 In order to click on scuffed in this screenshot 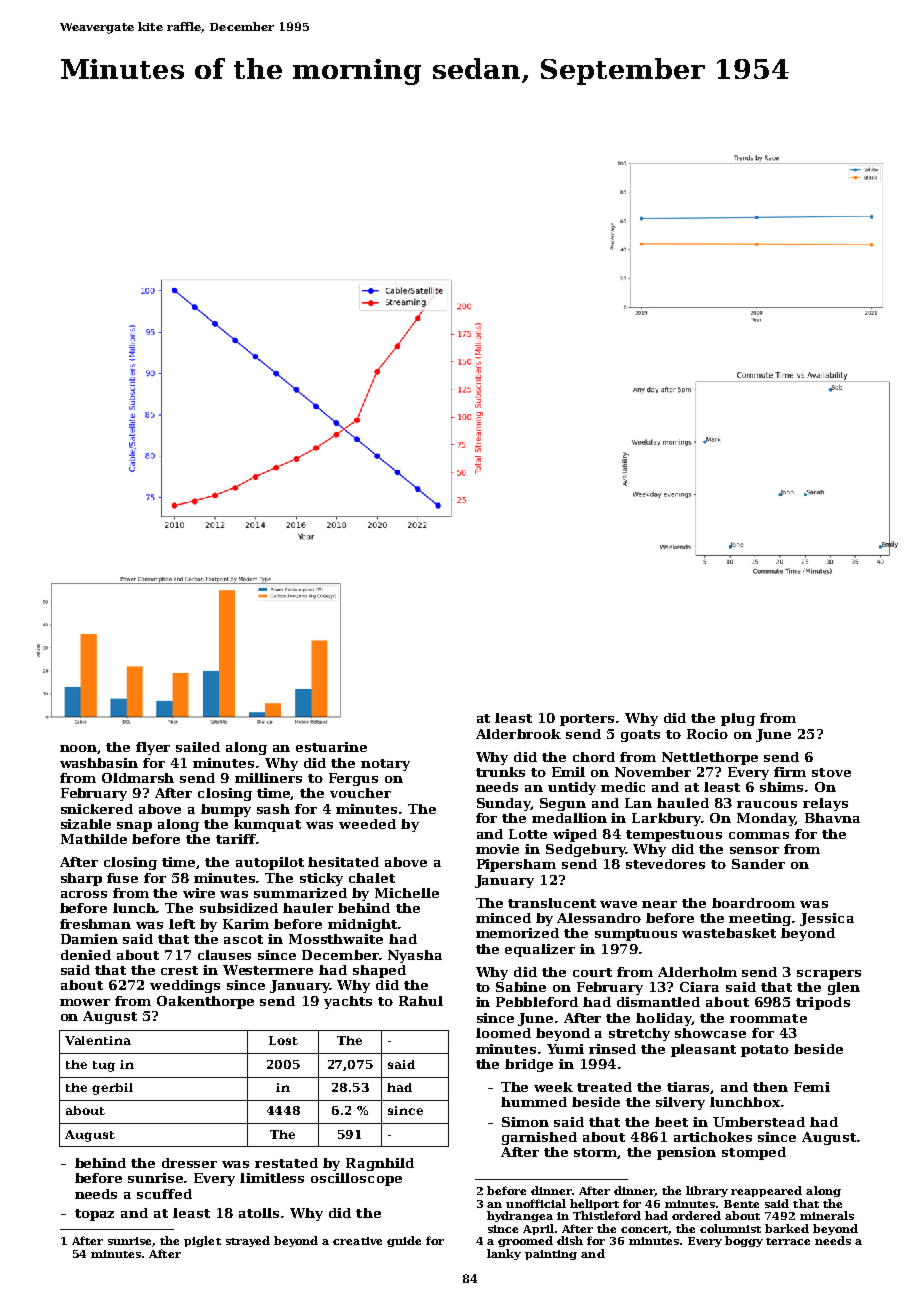, I will do `click(164, 1194)`.
